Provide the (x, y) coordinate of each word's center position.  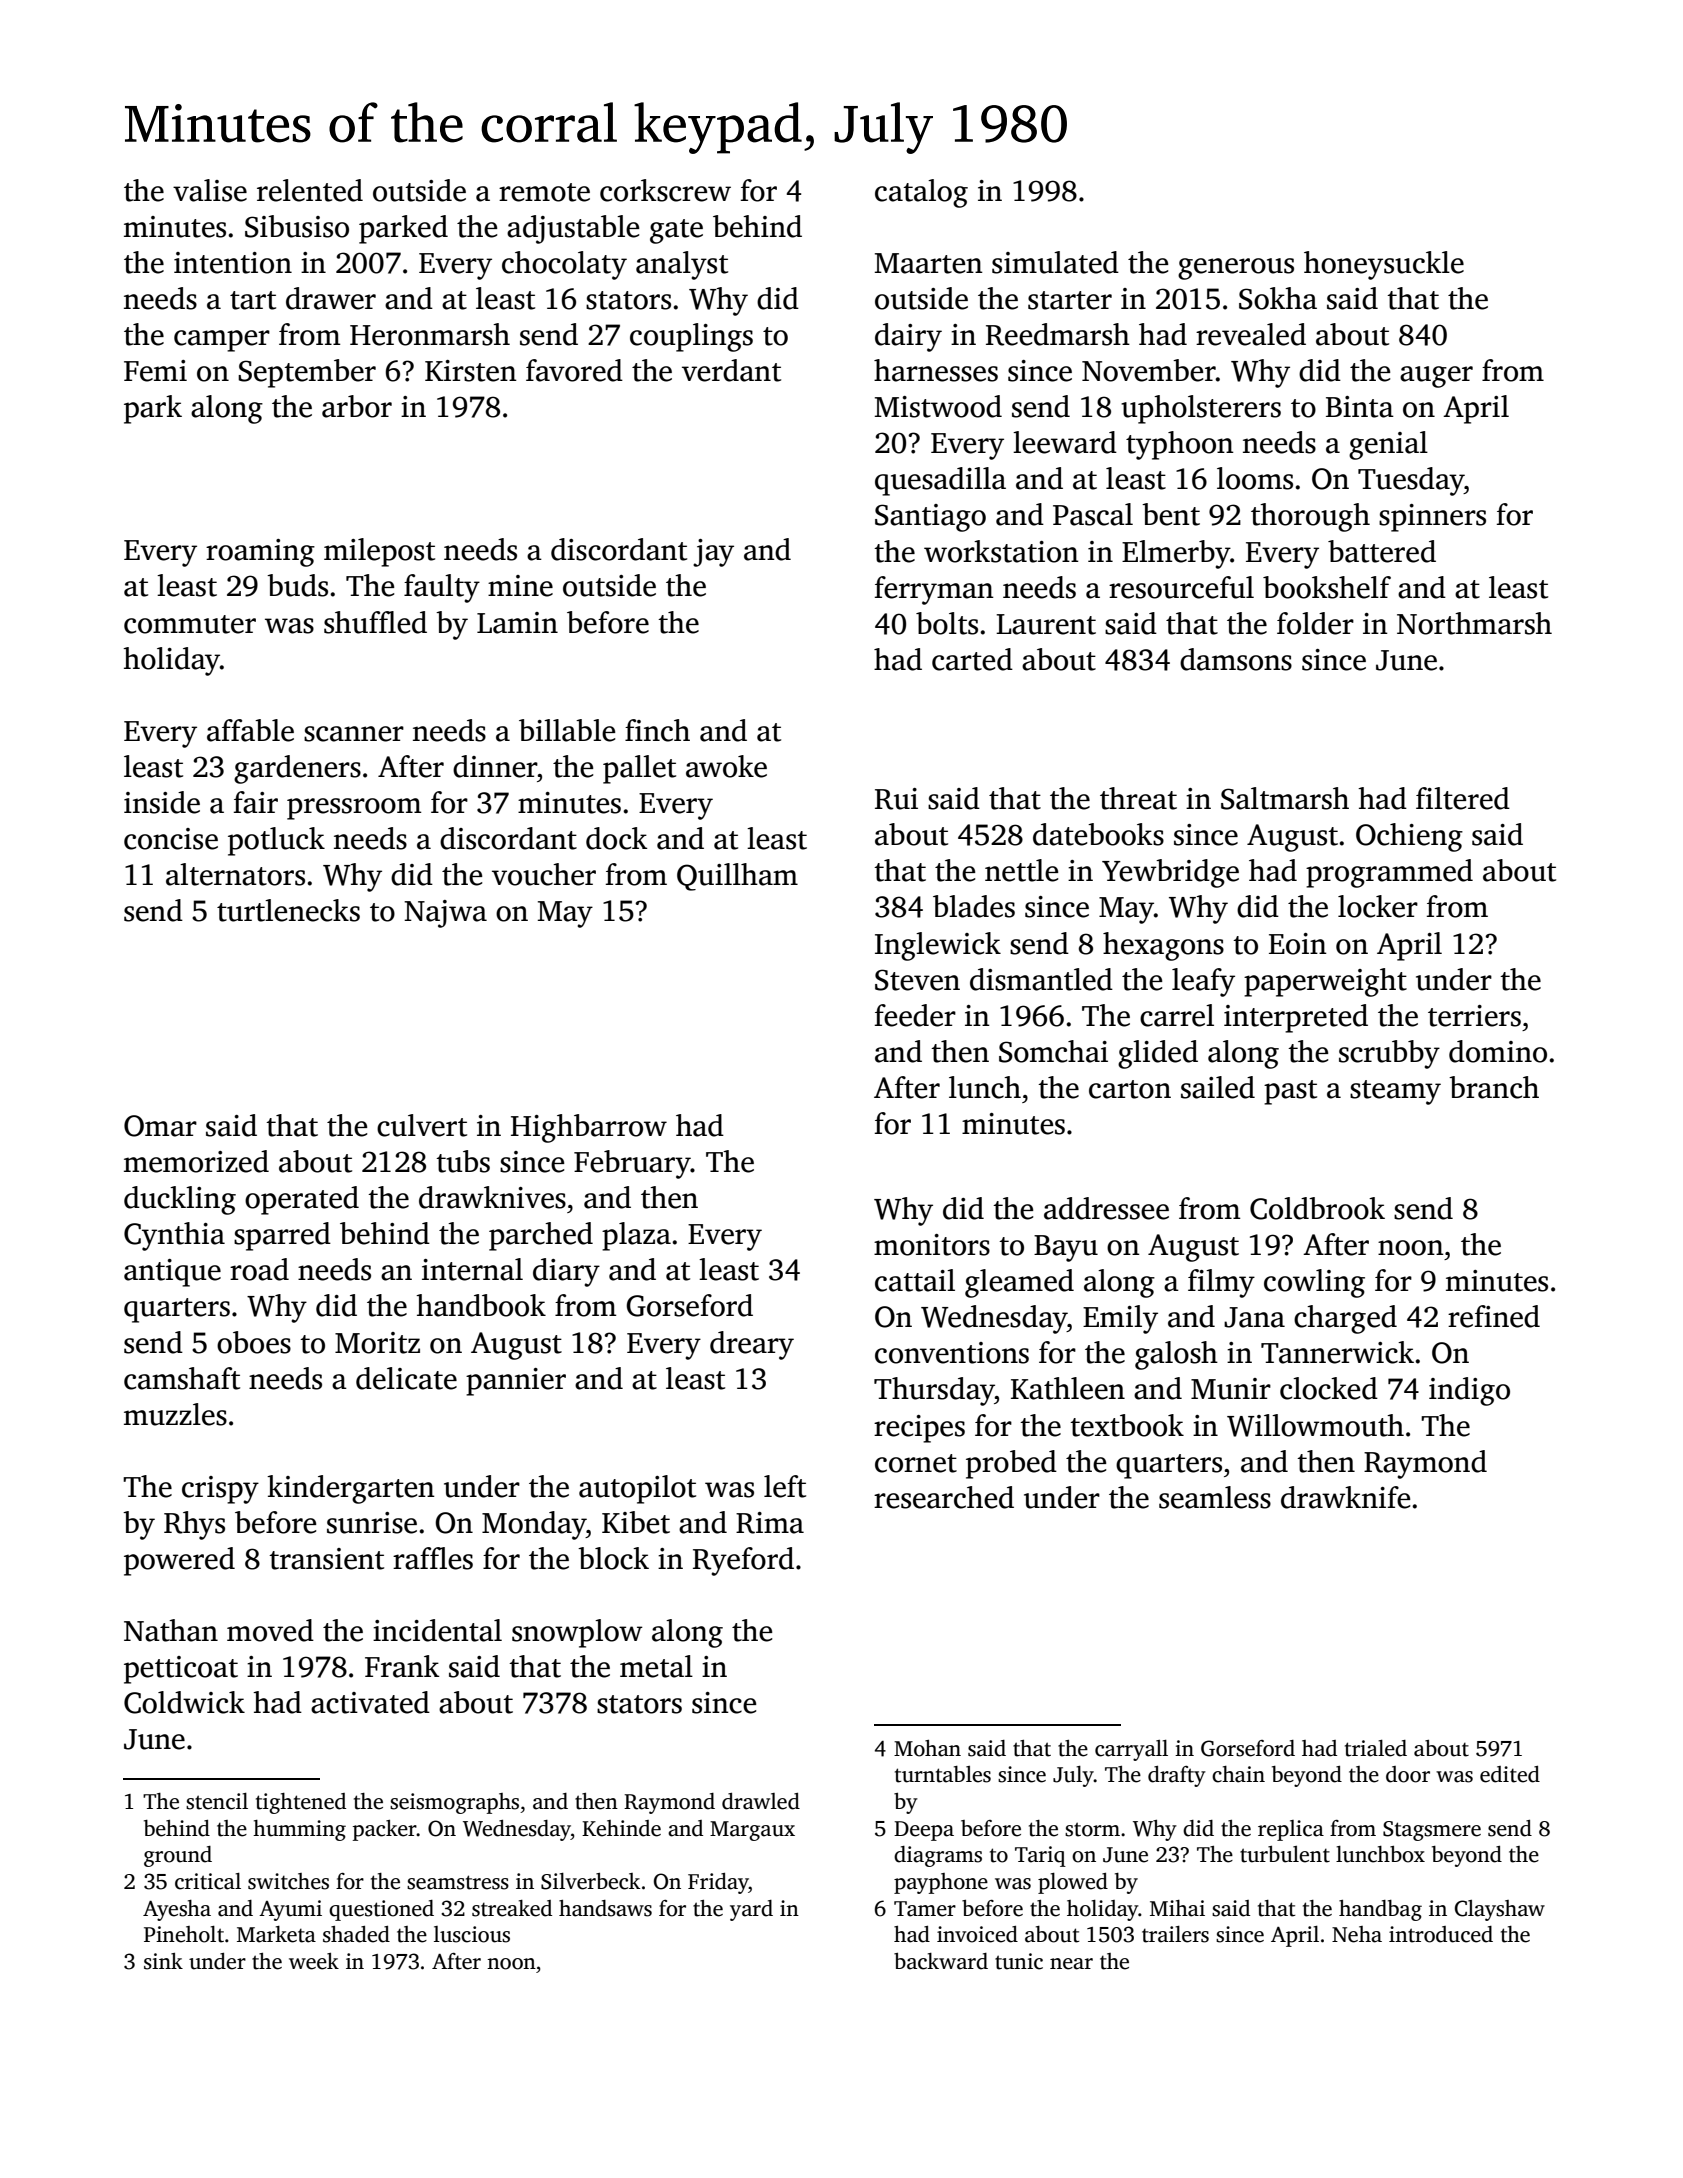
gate (676, 231)
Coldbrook (1317, 1208)
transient (326, 1559)
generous (1236, 269)
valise (210, 190)
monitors (932, 1245)
